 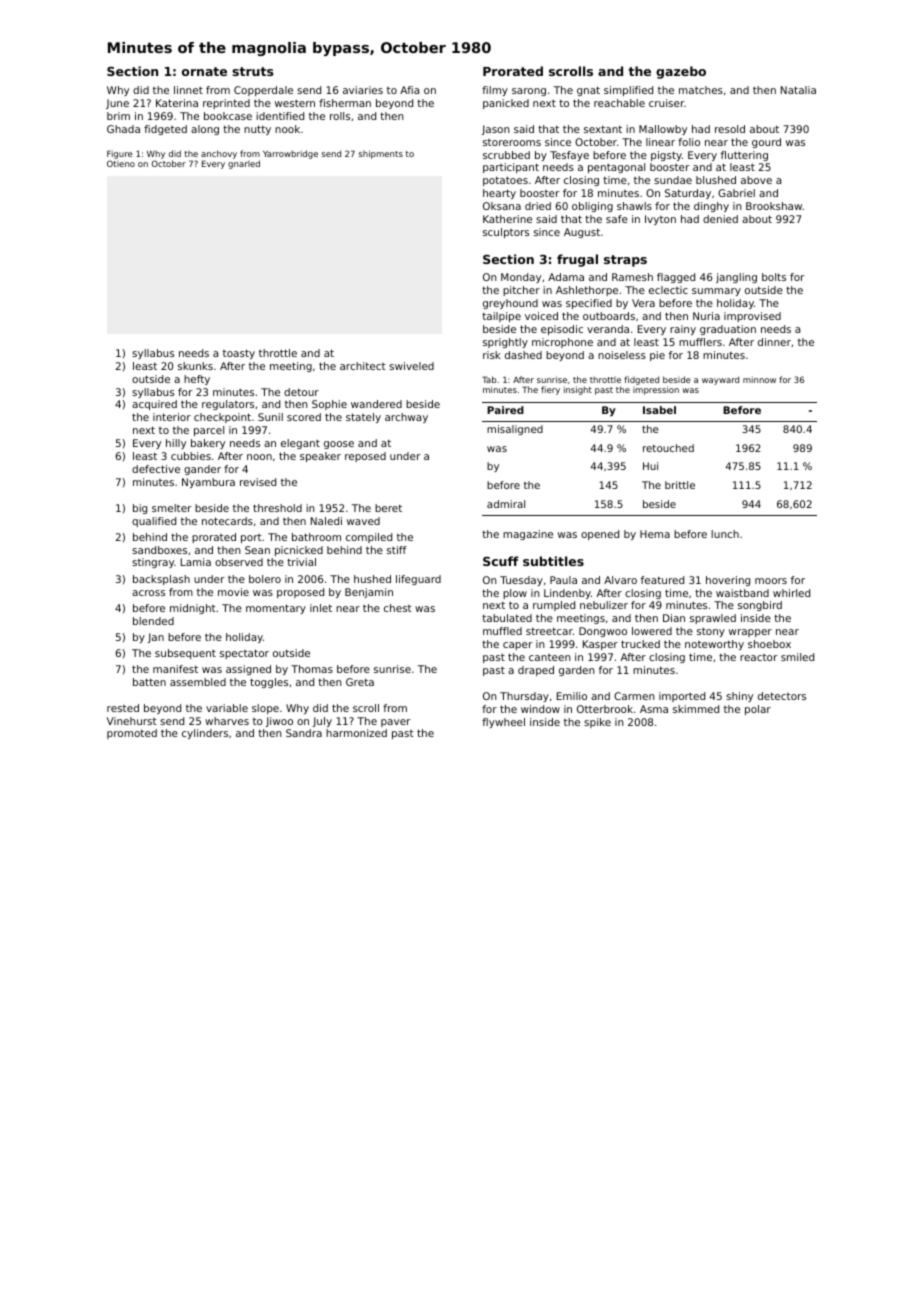 What do you see at coordinates (774, 277) in the page?
I see `bolts` at bounding box center [774, 277].
